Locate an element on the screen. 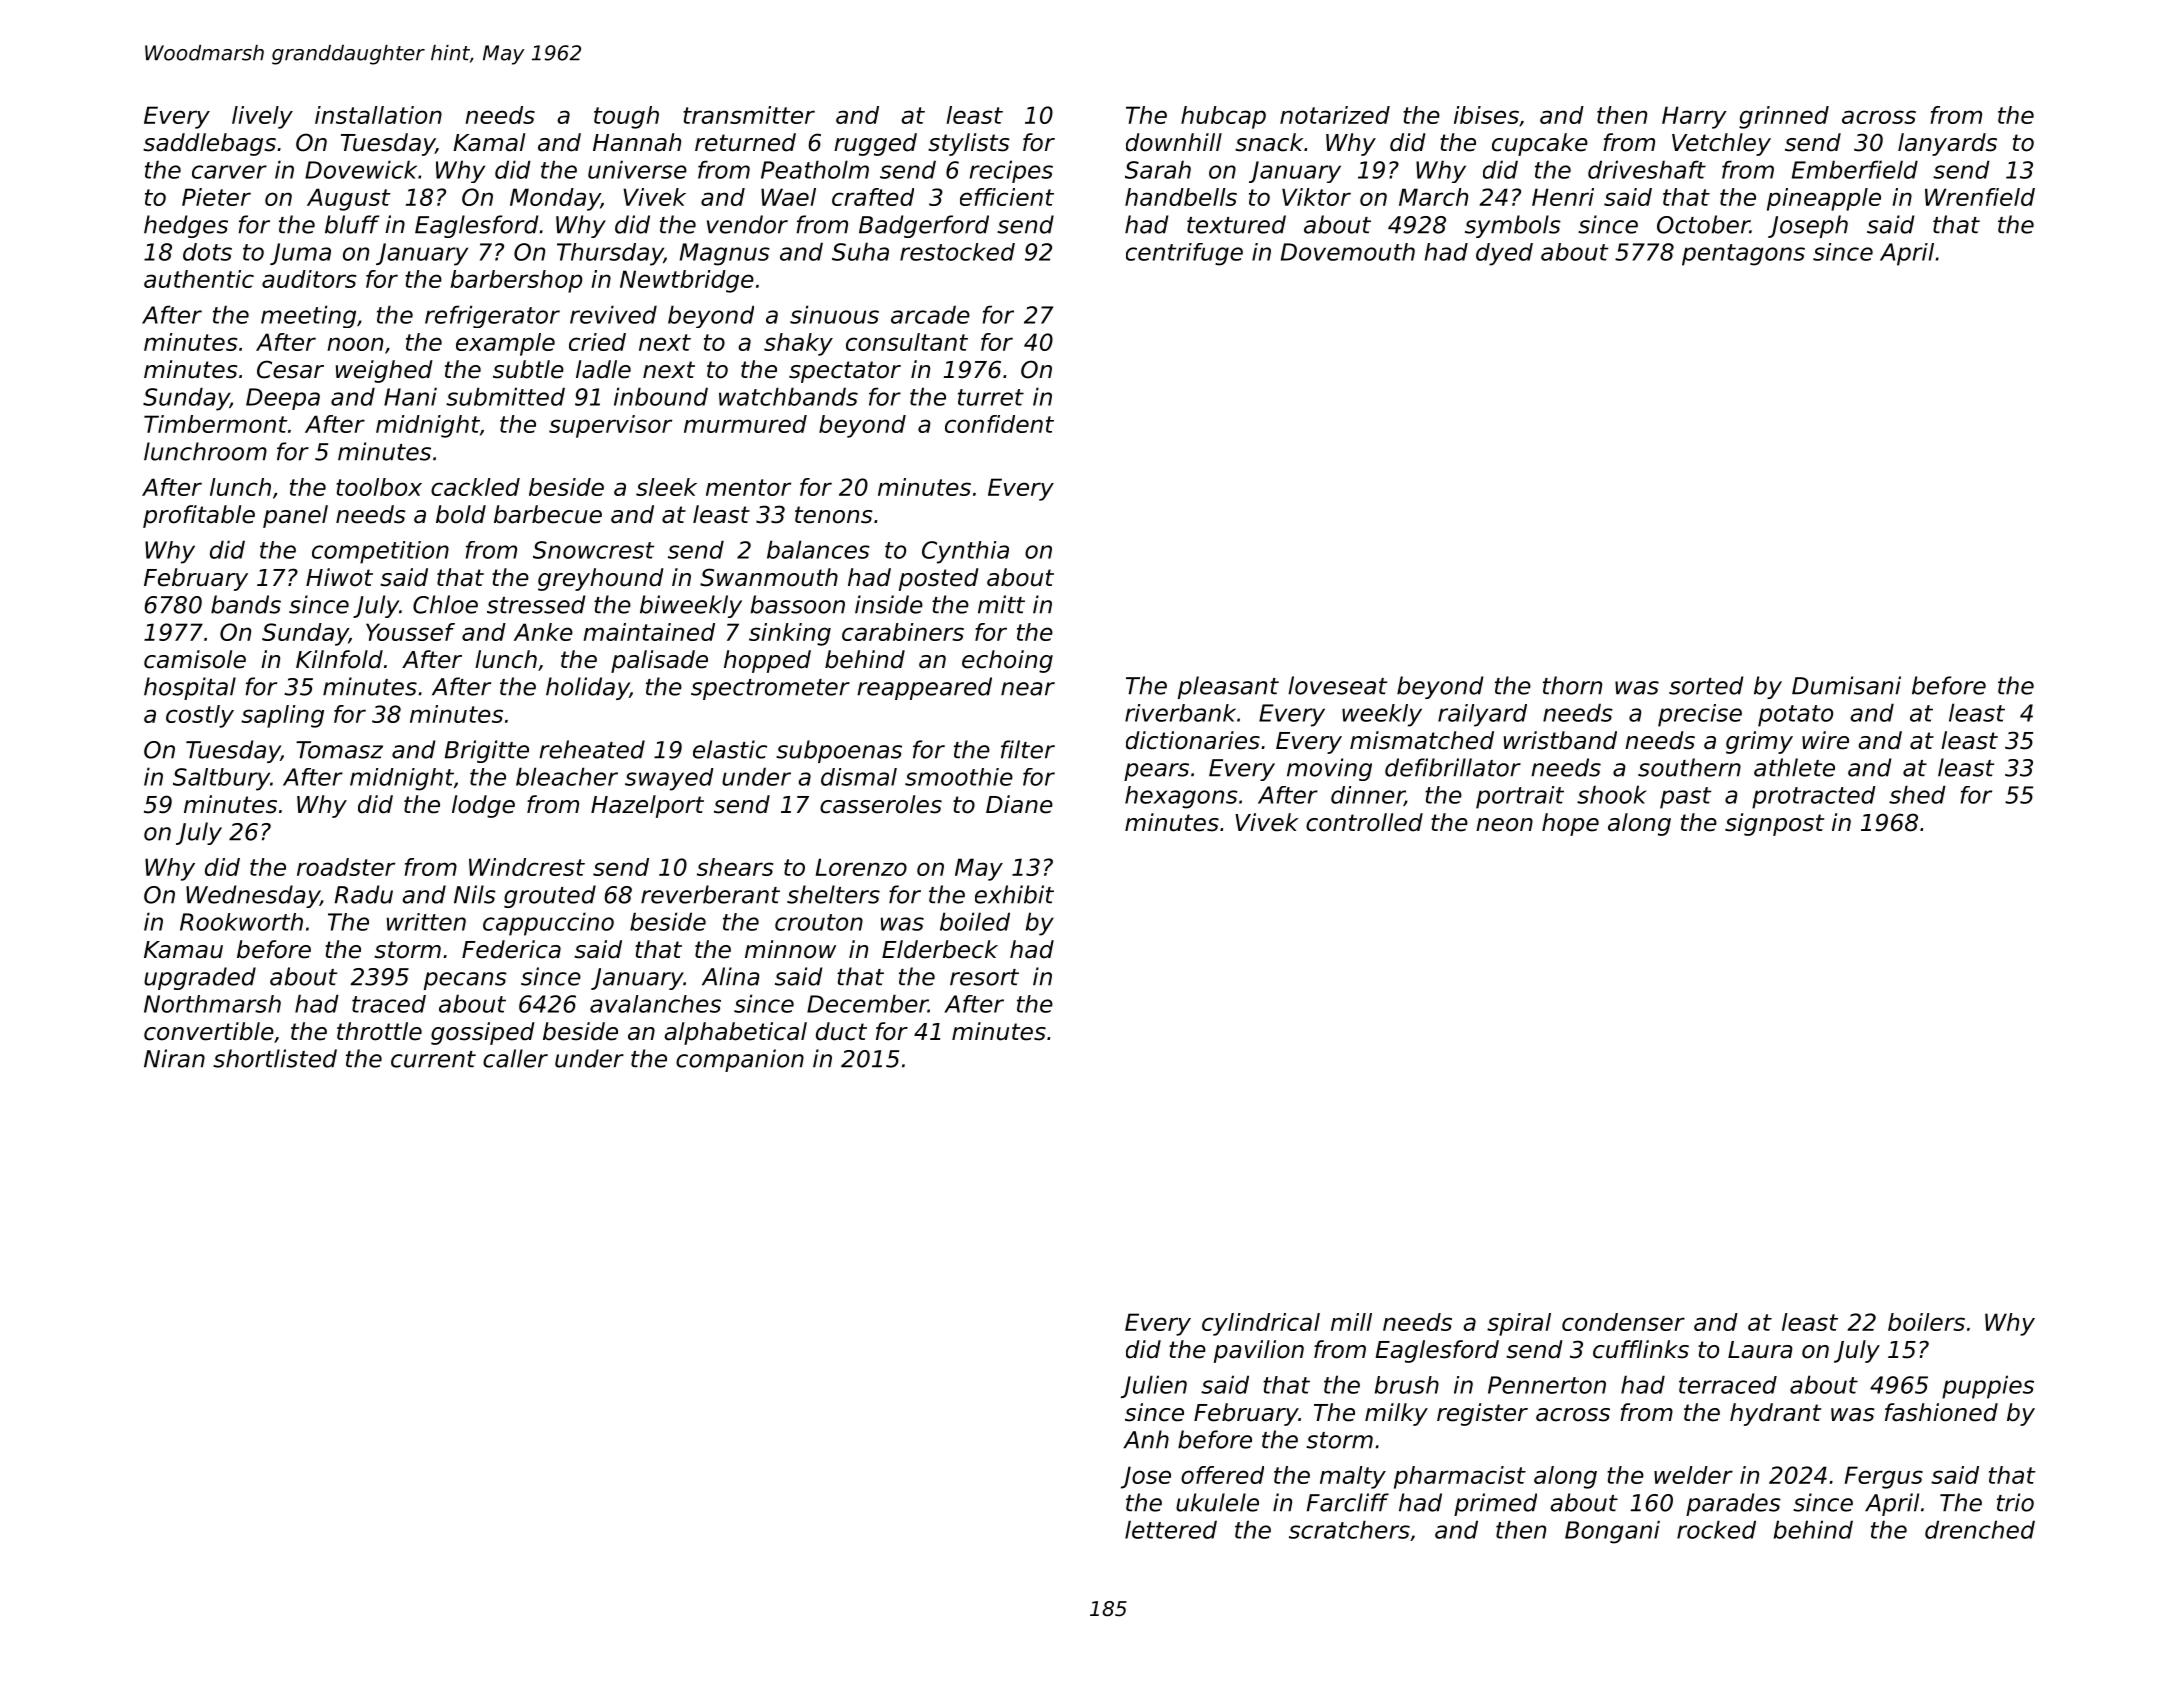 The image size is (2178, 1683). Niran is located at coordinates (174, 1058).
